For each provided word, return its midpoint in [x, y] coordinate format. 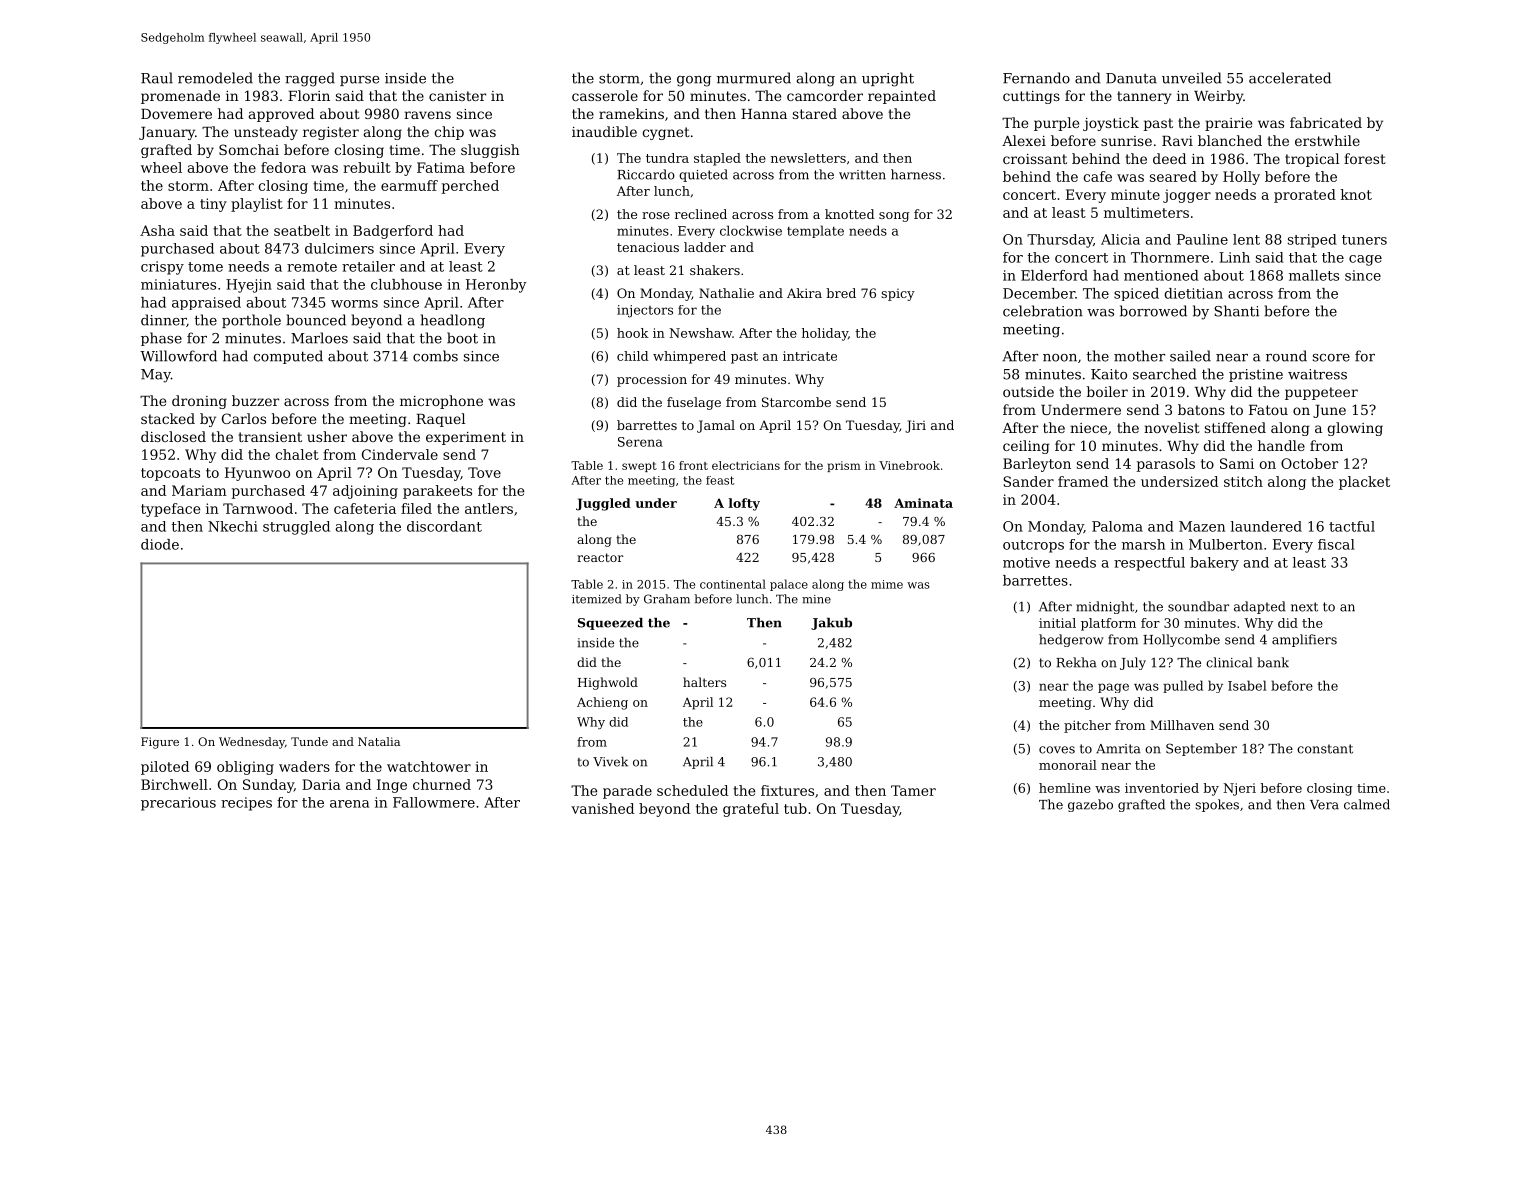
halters [704, 682]
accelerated [1290, 78]
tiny [213, 205]
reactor [600, 557]
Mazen [1202, 526]
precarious [178, 804]
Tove [484, 472]
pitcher [1087, 726]
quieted [703, 175]
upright [888, 79]
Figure [160, 743]
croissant [1035, 159]
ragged [310, 79]
